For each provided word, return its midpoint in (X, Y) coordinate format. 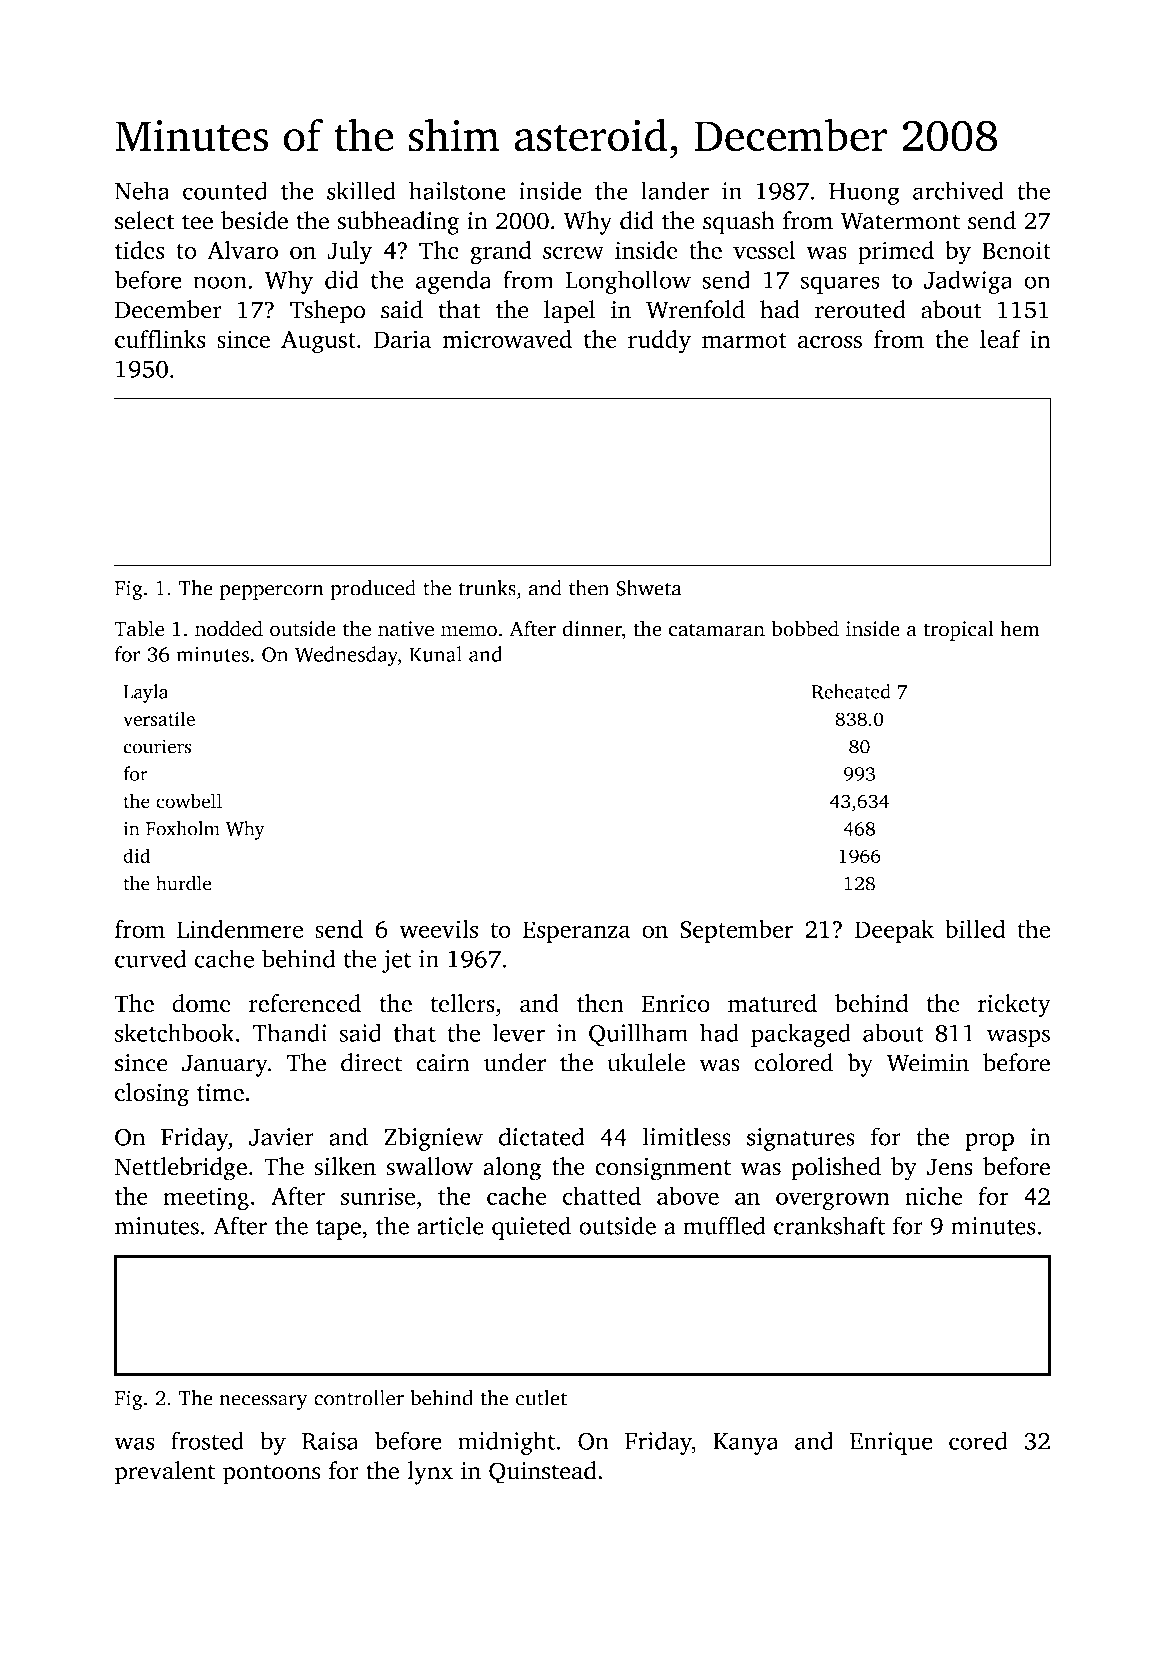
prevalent (165, 1473)
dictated (541, 1136)
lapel (569, 312)
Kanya (745, 1444)
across (830, 341)
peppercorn (271, 592)
